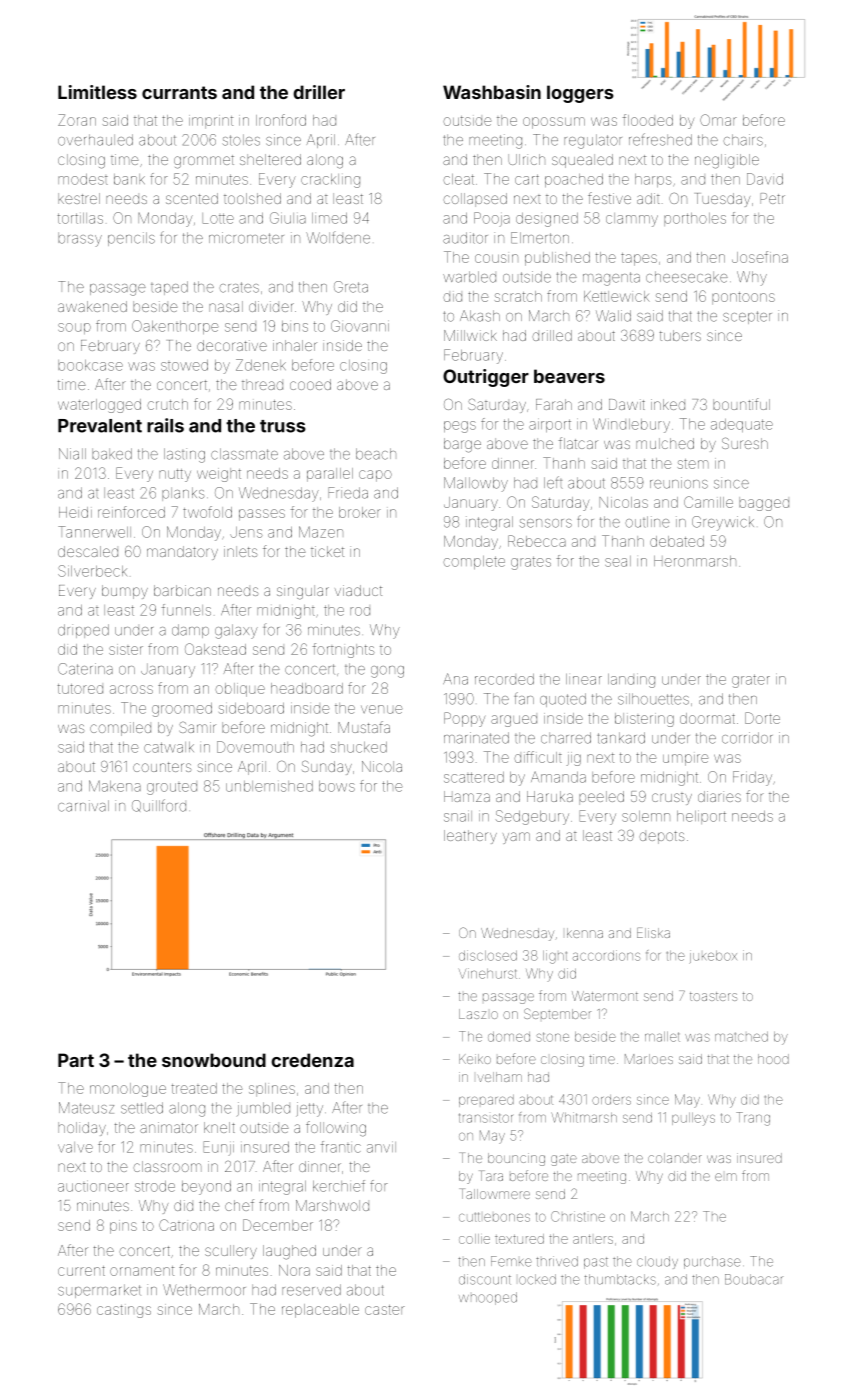 The image size is (849, 1400). Describe the element at coordinates (182, 553) in the screenshot. I see `mandatory` at that location.
